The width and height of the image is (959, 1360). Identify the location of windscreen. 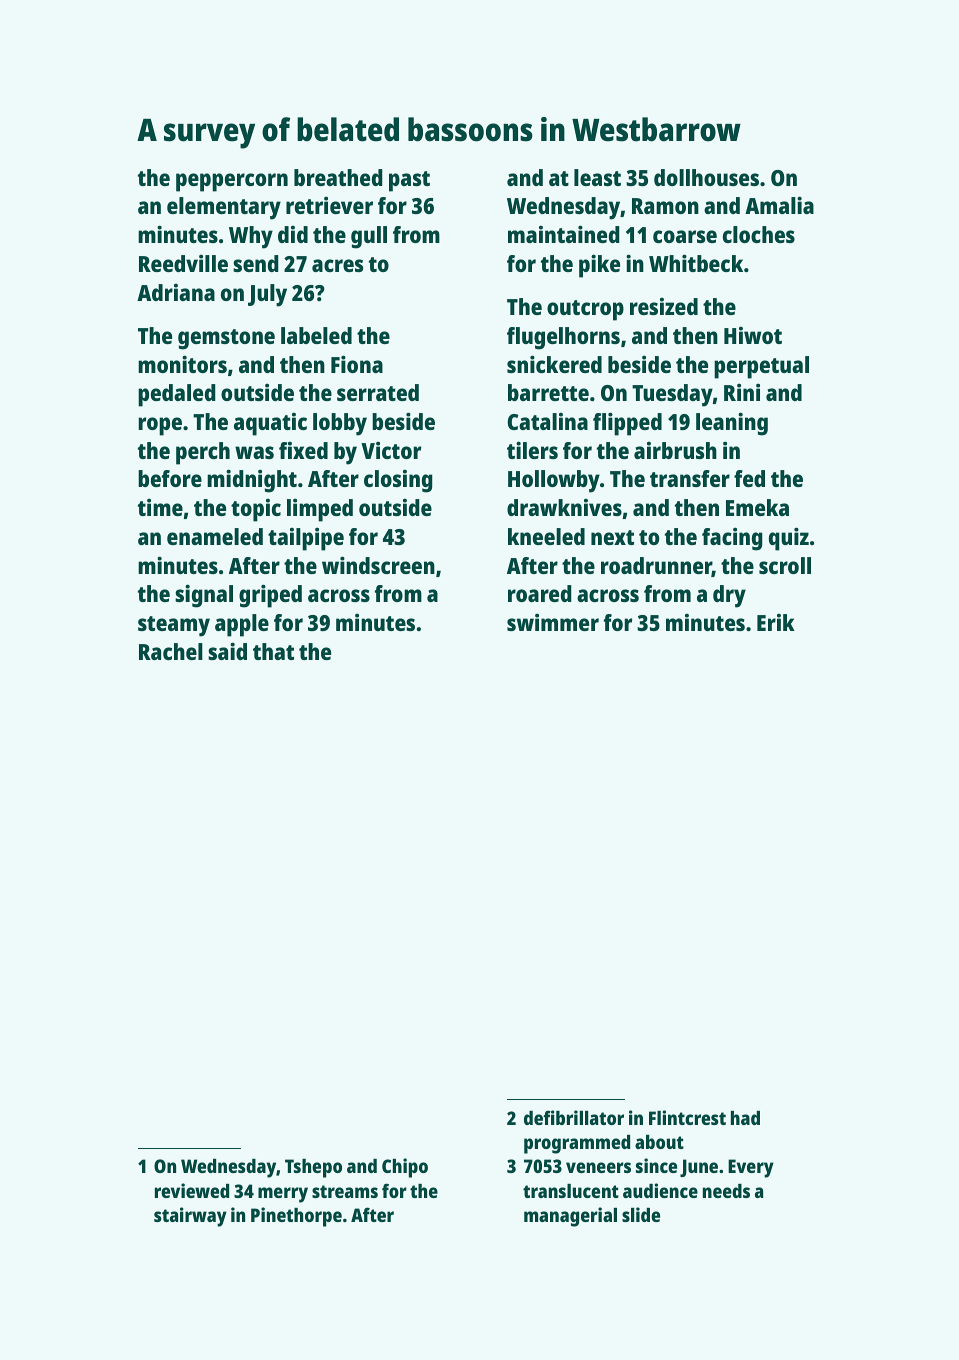
(378, 565).
